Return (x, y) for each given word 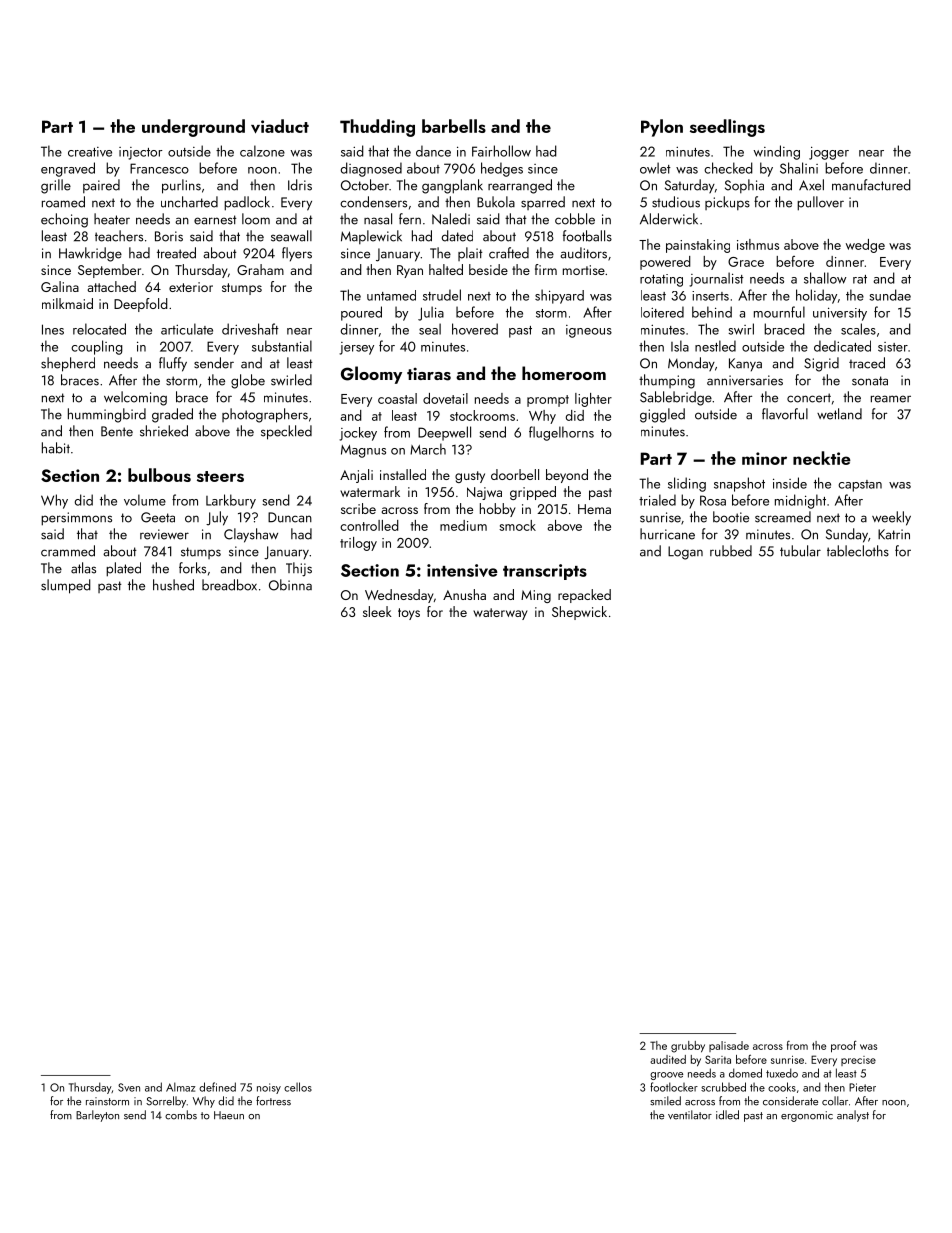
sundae (890, 295)
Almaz (181, 1087)
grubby (688, 1047)
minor (764, 458)
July (217, 518)
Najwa (484, 493)
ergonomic (807, 1116)
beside (488, 269)
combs (181, 1115)
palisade (729, 1046)
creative (90, 152)
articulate (187, 329)
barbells (454, 126)
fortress (273, 1101)
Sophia (744, 186)
